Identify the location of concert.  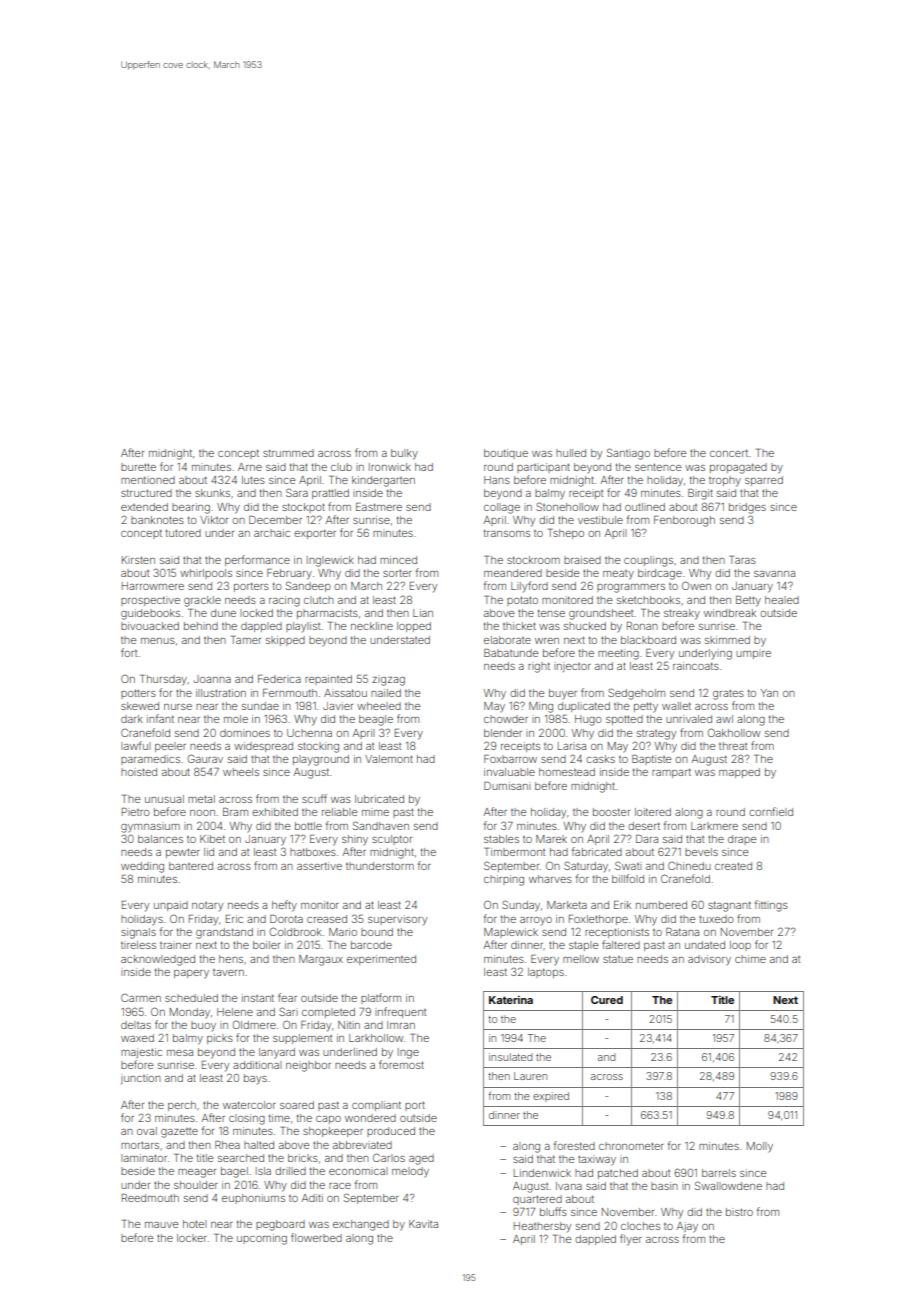
(729, 453).
